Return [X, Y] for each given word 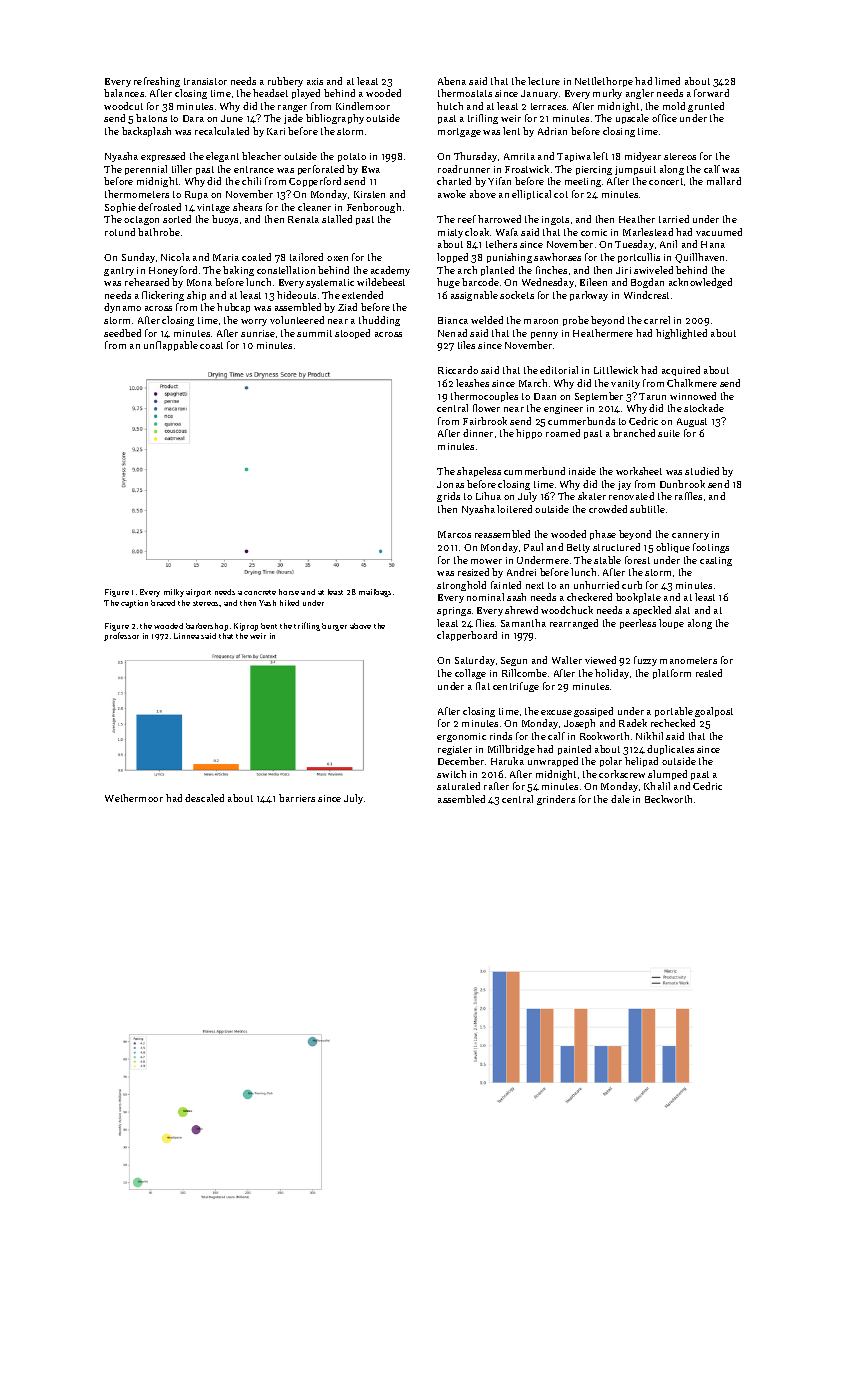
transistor [205, 81]
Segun [514, 661]
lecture [544, 81]
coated [256, 257]
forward [711, 93]
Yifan [499, 181]
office [664, 118]
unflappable [171, 346]
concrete [260, 592]
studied [702, 471]
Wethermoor [134, 798]
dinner [478, 433]
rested [709, 673]
